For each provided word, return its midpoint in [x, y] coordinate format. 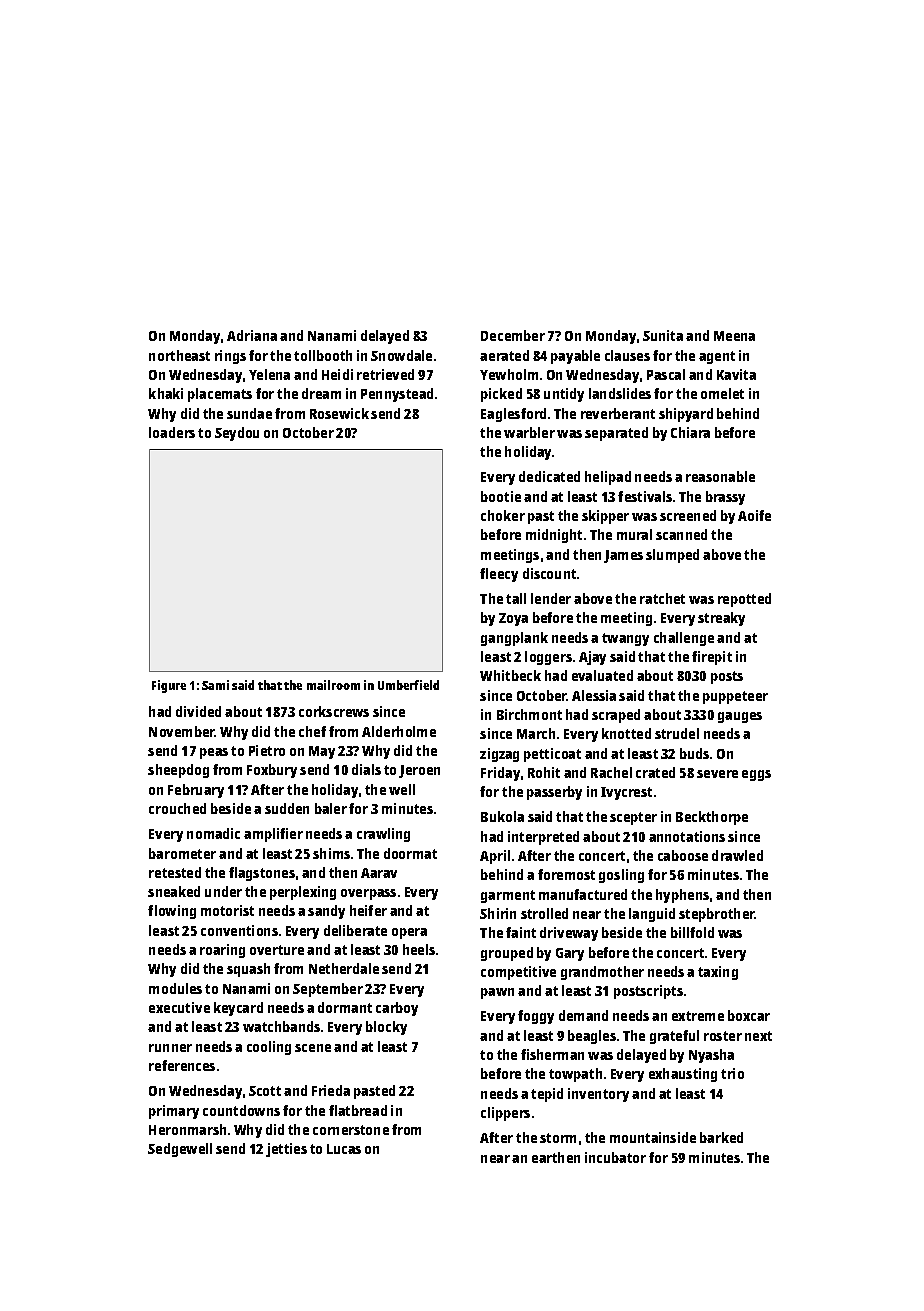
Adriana [252, 335]
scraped [616, 716]
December [513, 335]
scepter [633, 818]
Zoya [513, 619]
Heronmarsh [187, 1129]
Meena [734, 336]
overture [277, 950]
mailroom [333, 685]
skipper [605, 517]
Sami [215, 685]
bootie [501, 496]
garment [508, 896]
